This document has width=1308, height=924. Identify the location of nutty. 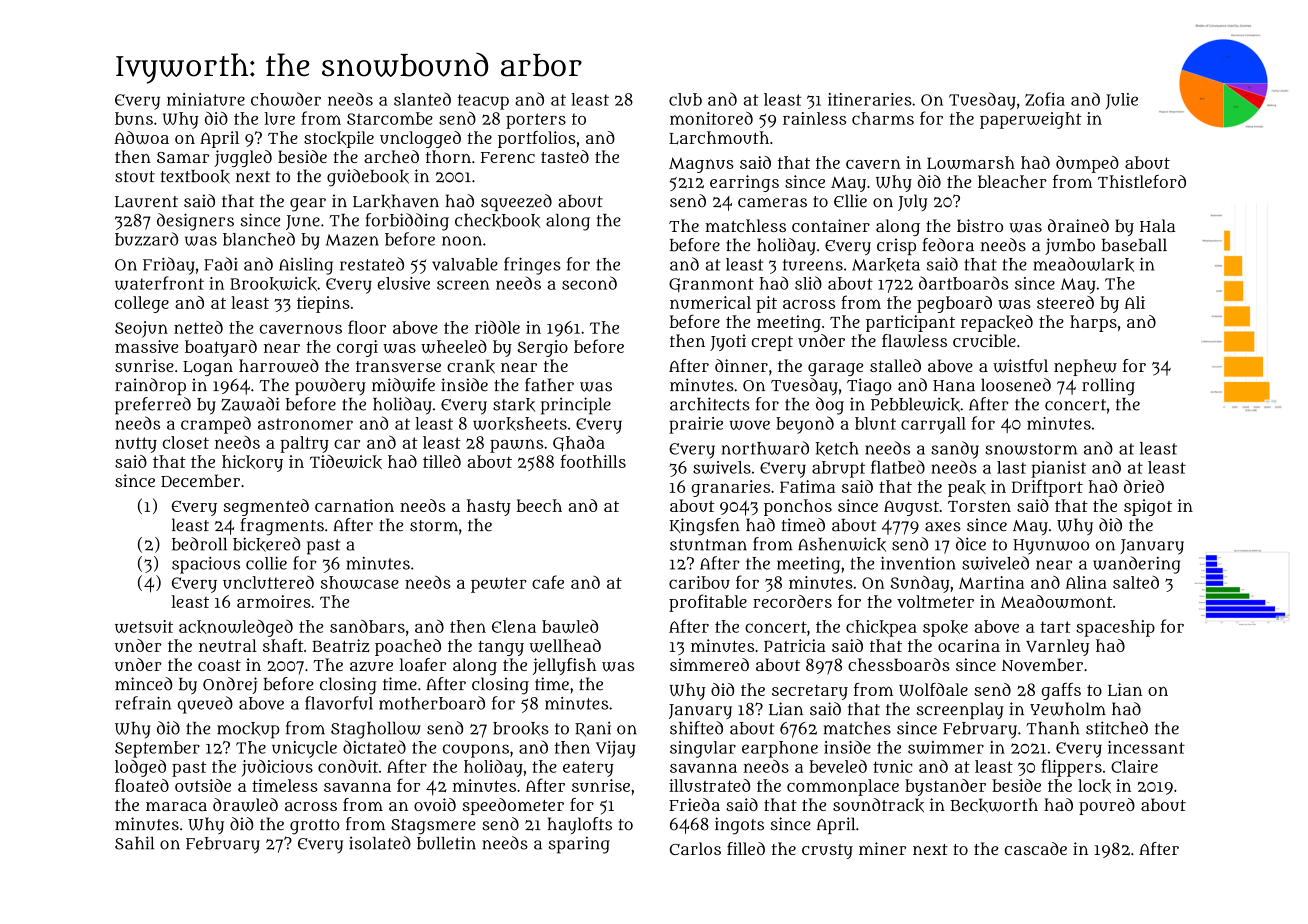
(136, 445).
